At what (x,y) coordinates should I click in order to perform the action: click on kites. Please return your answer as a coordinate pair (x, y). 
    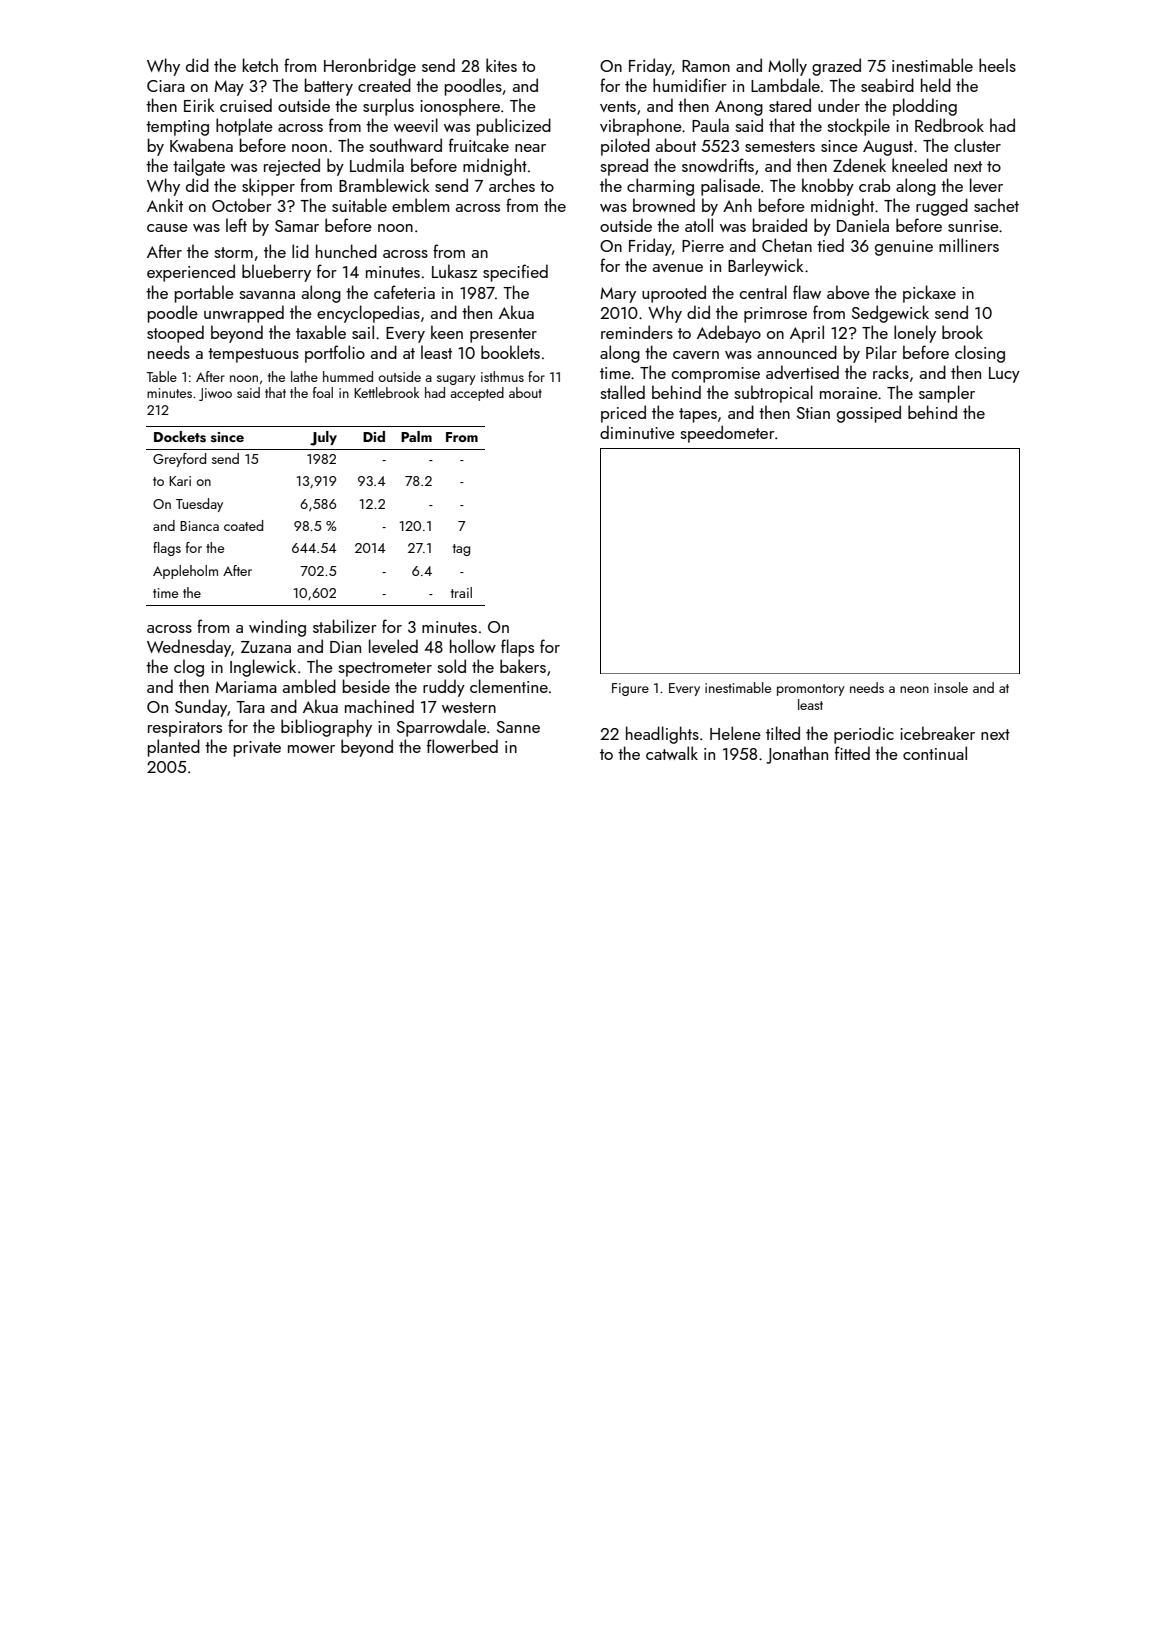
    Looking at the image, I should click on (501, 65).
